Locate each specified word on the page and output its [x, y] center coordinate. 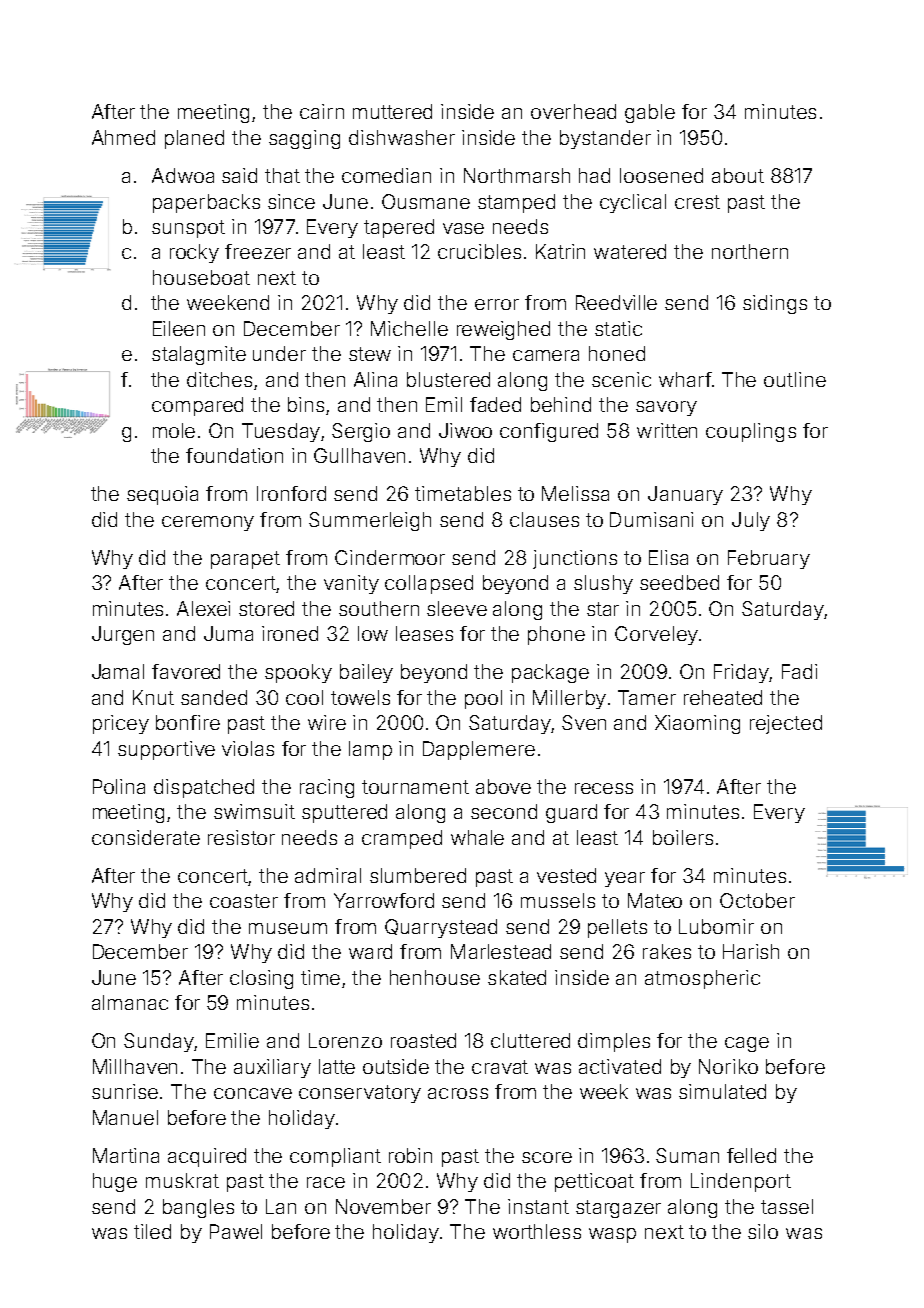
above [503, 786]
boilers [683, 837]
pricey [121, 724]
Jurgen [123, 635]
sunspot [188, 229]
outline [795, 379]
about [738, 175]
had [594, 175]
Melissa [575, 493]
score [547, 1157]
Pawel [236, 1231]
